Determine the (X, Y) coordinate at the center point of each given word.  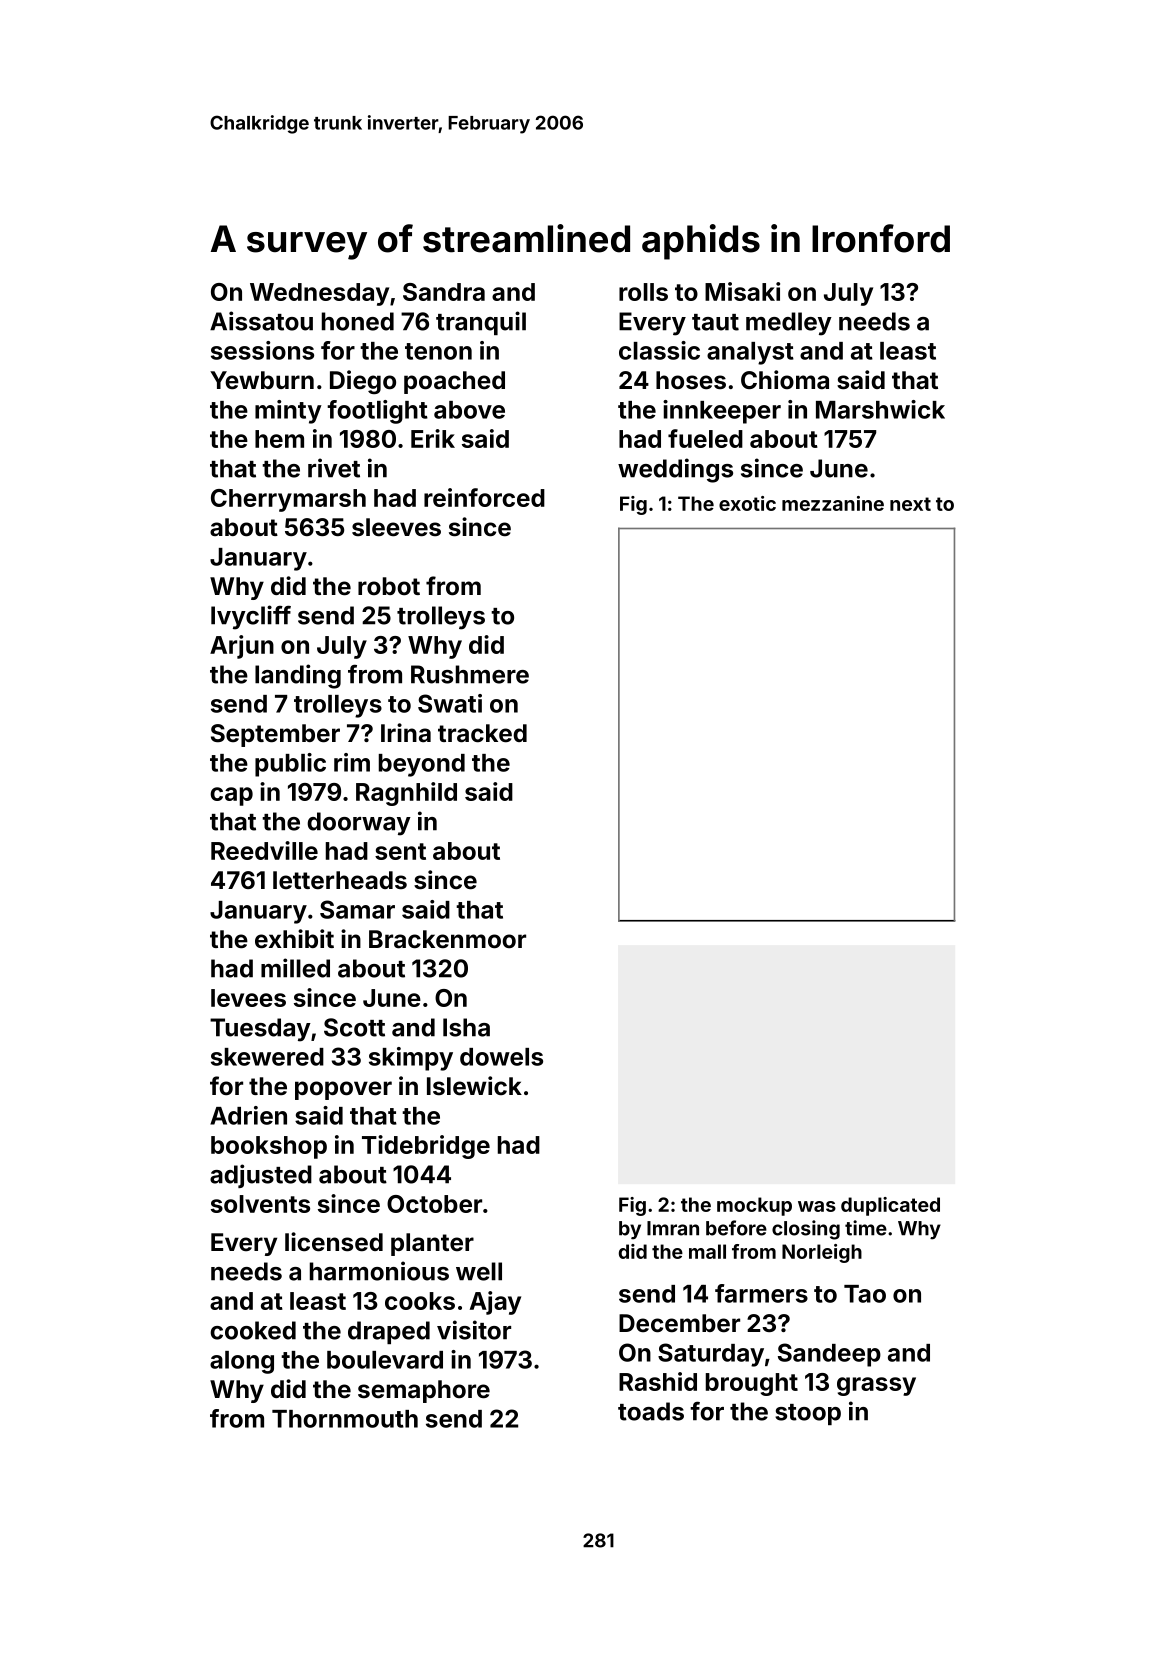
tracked (482, 733)
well (479, 1271)
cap (231, 796)
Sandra (444, 292)
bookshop (269, 1147)
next (910, 504)
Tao (865, 1294)
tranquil (481, 323)
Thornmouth (345, 1419)
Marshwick (880, 409)
